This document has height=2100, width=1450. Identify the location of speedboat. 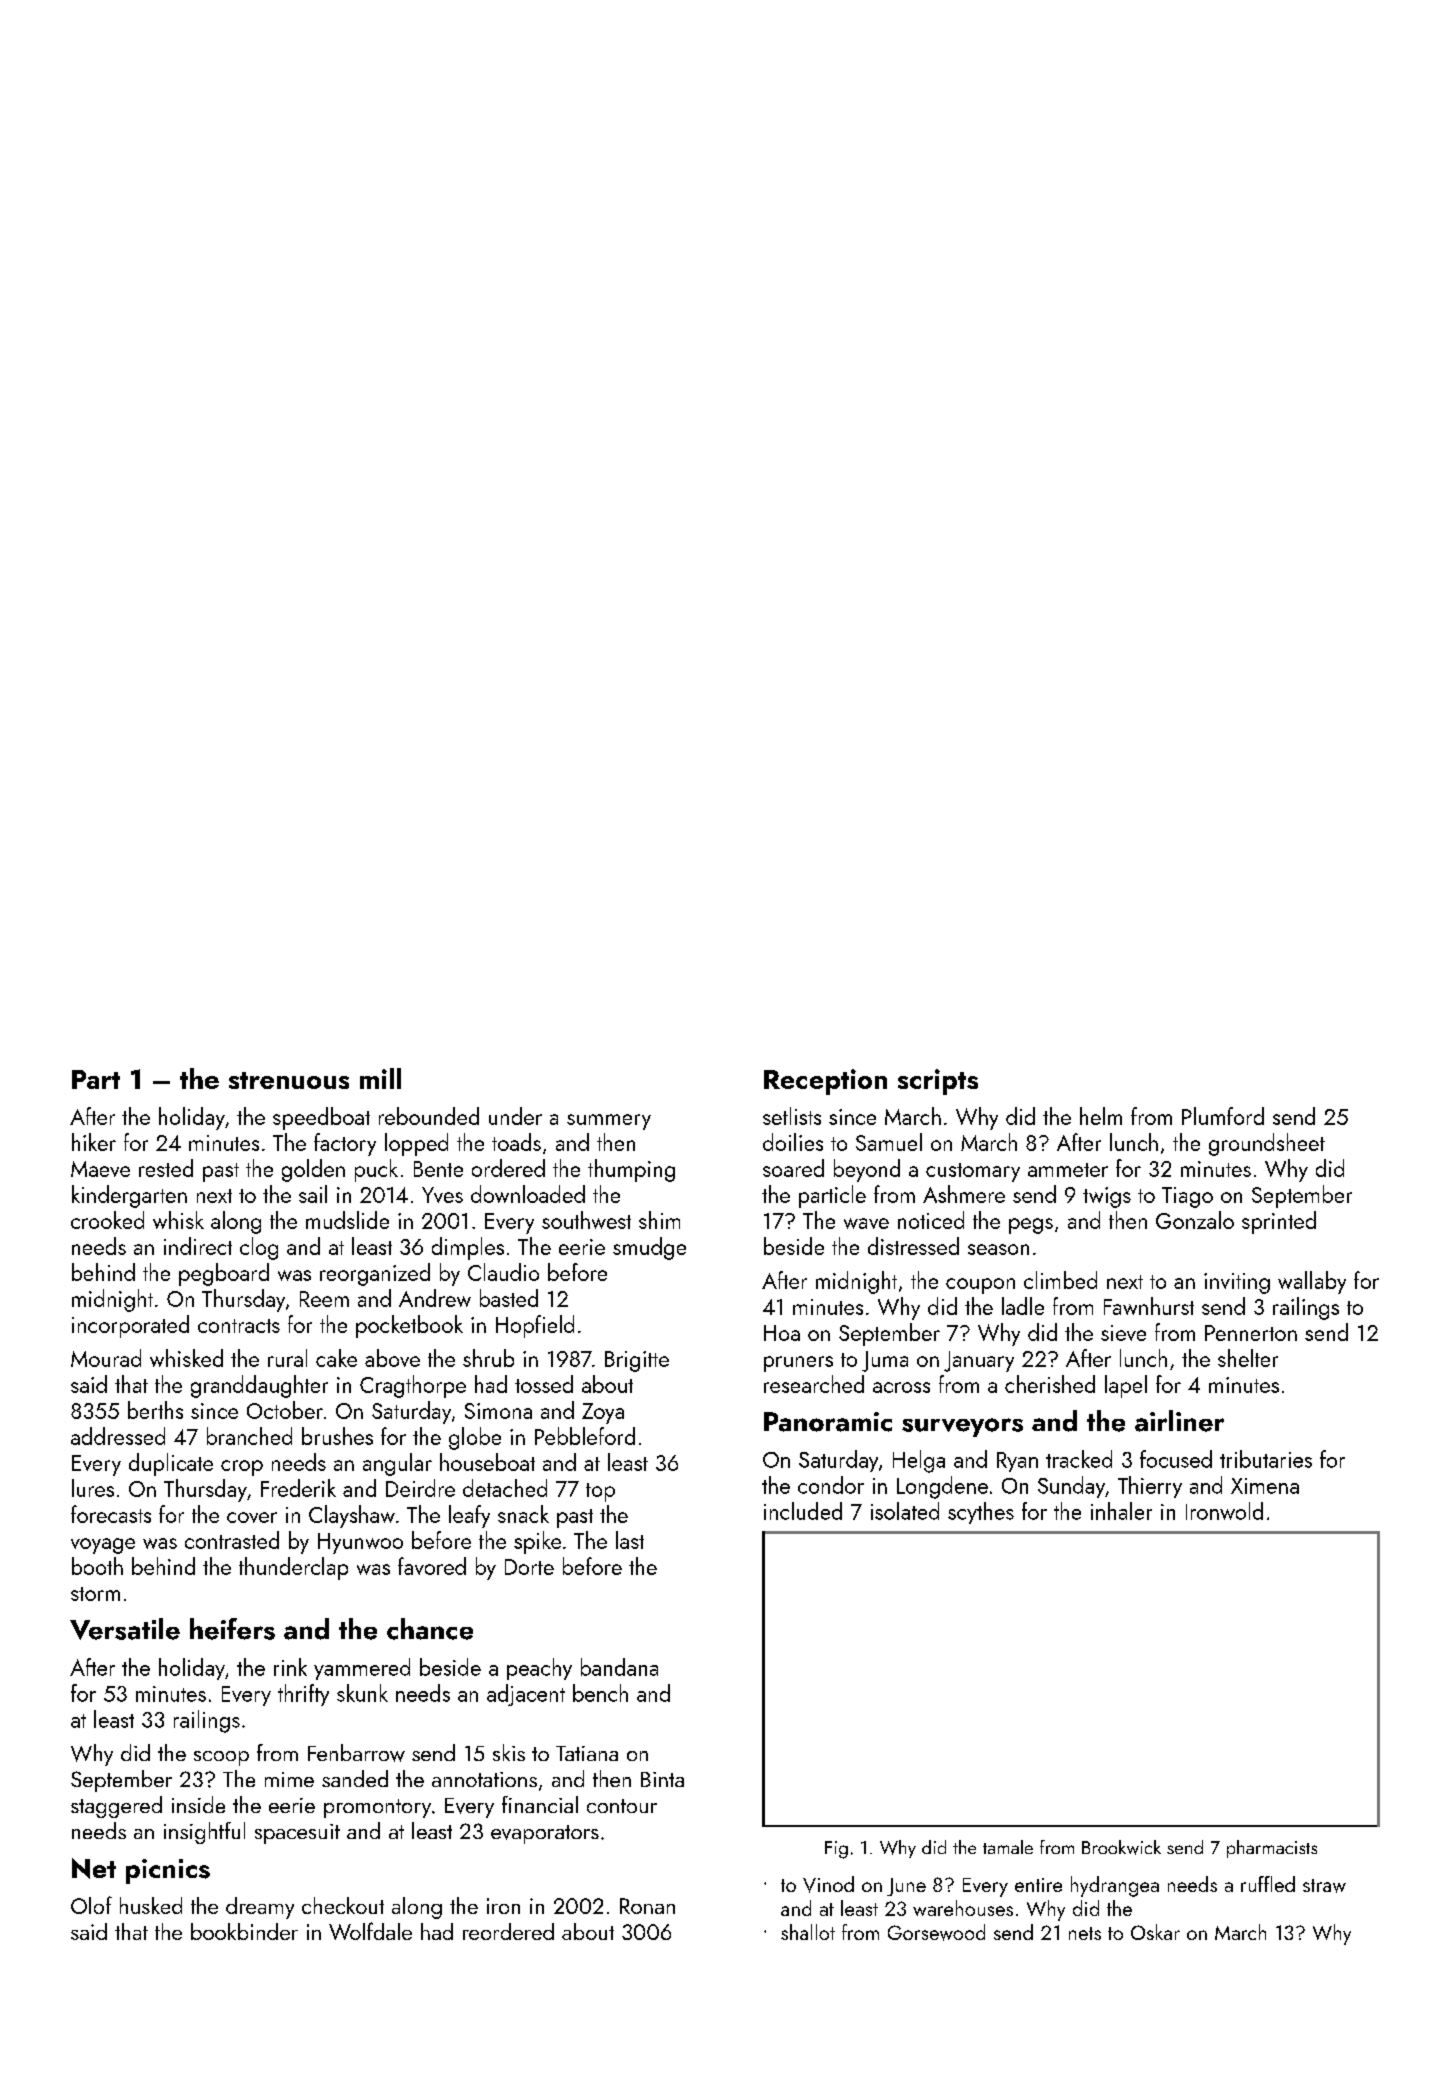
(321, 1118).
